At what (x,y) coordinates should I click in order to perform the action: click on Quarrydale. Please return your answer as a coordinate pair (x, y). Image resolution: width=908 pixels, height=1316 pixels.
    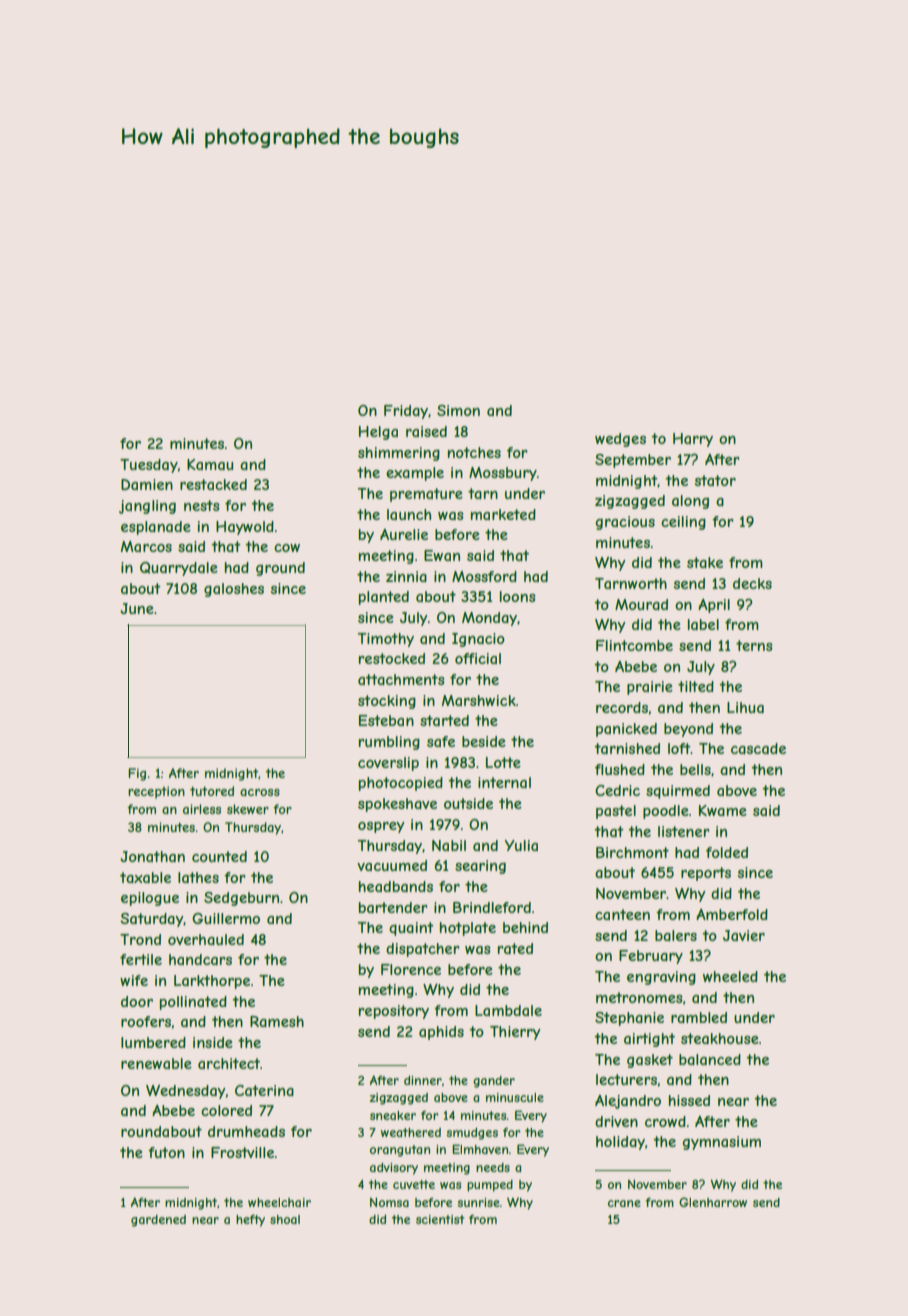
    Looking at the image, I should click on (179, 569).
